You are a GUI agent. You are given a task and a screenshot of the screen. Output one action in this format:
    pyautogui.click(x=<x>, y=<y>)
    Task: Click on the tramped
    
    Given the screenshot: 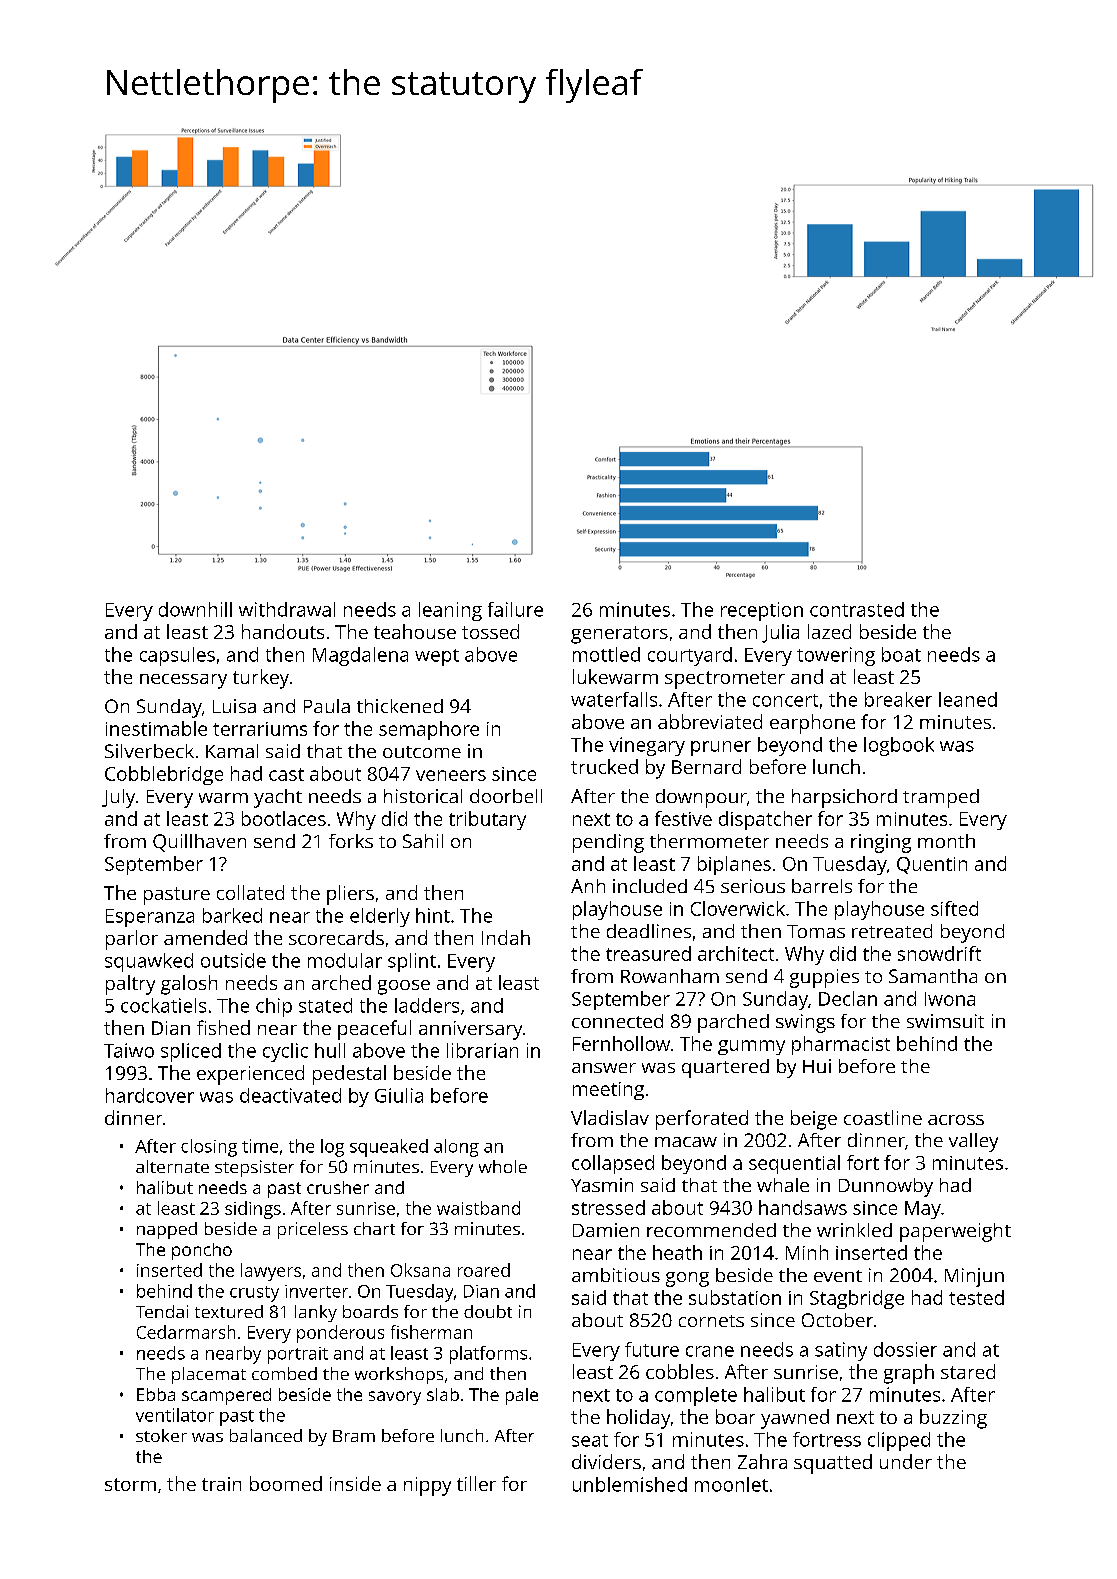 What is the action you would take?
    pyautogui.click(x=941, y=798)
